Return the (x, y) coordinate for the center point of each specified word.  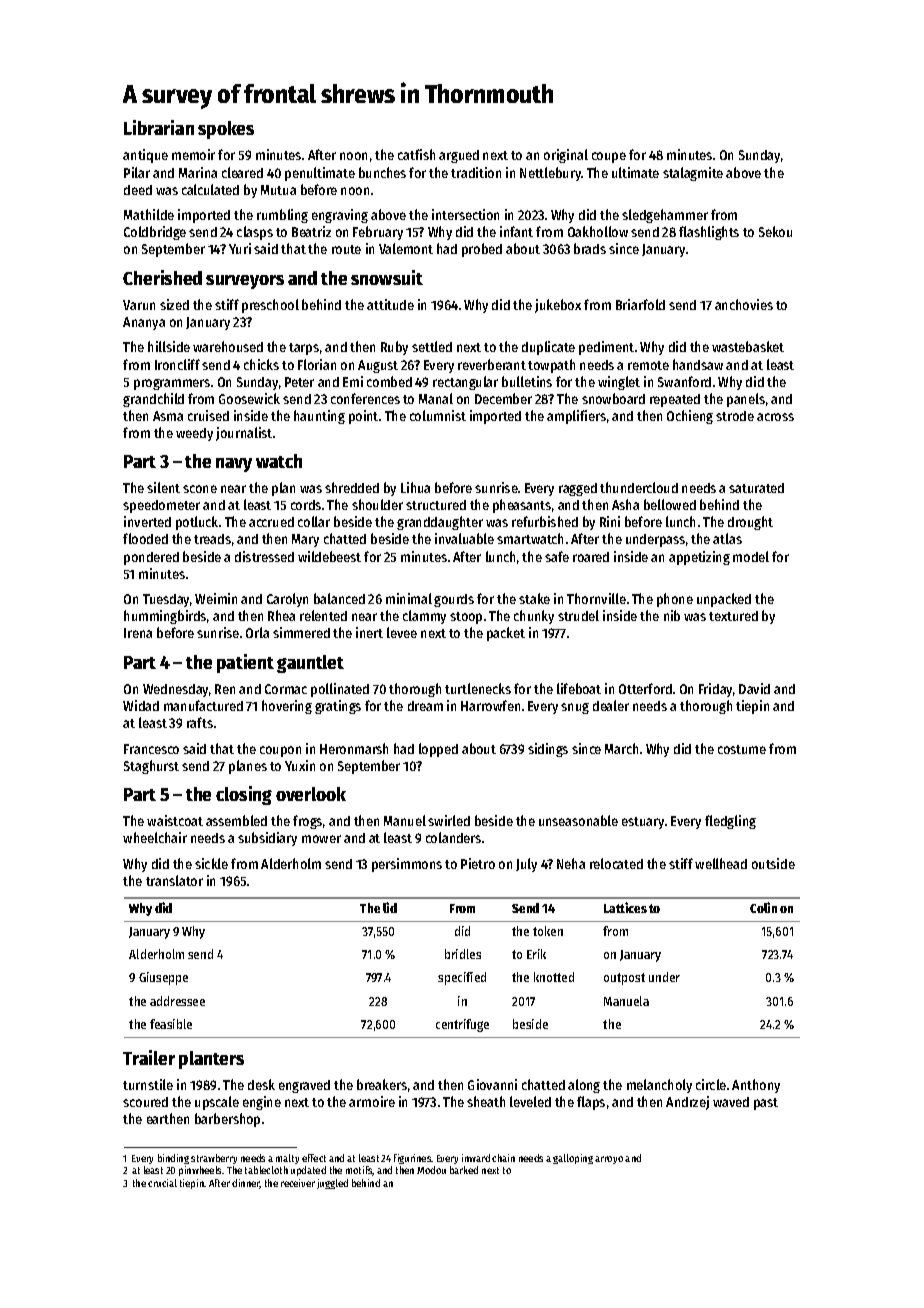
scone (200, 489)
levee (402, 632)
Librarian (159, 127)
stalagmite (693, 174)
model (751, 556)
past (766, 1104)
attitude (390, 304)
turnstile (148, 1084)
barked (464, 1170)
